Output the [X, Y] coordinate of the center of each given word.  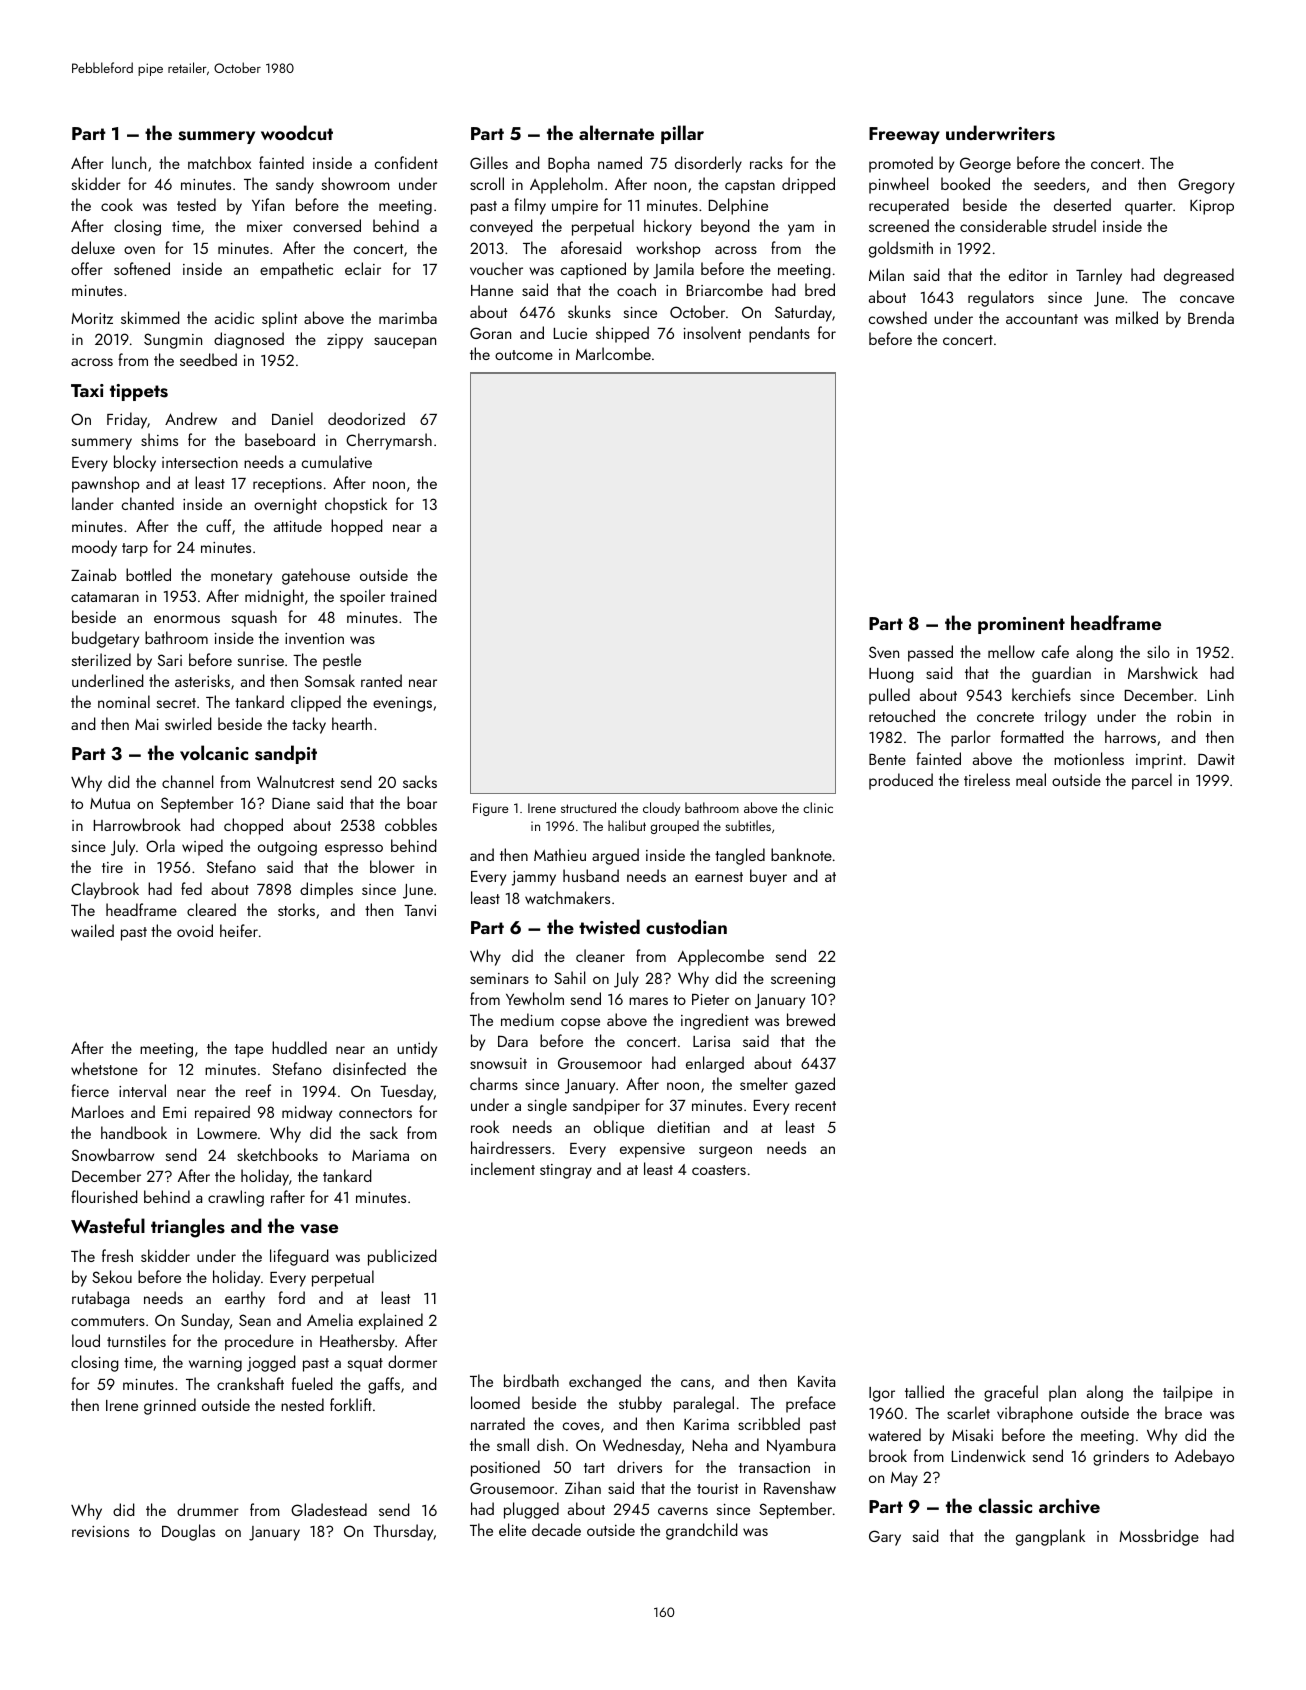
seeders [1060, 183]
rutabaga [100, 1299]
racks [766, 162]
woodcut [297, 132]
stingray [566, 1171]
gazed [815, 1085]
